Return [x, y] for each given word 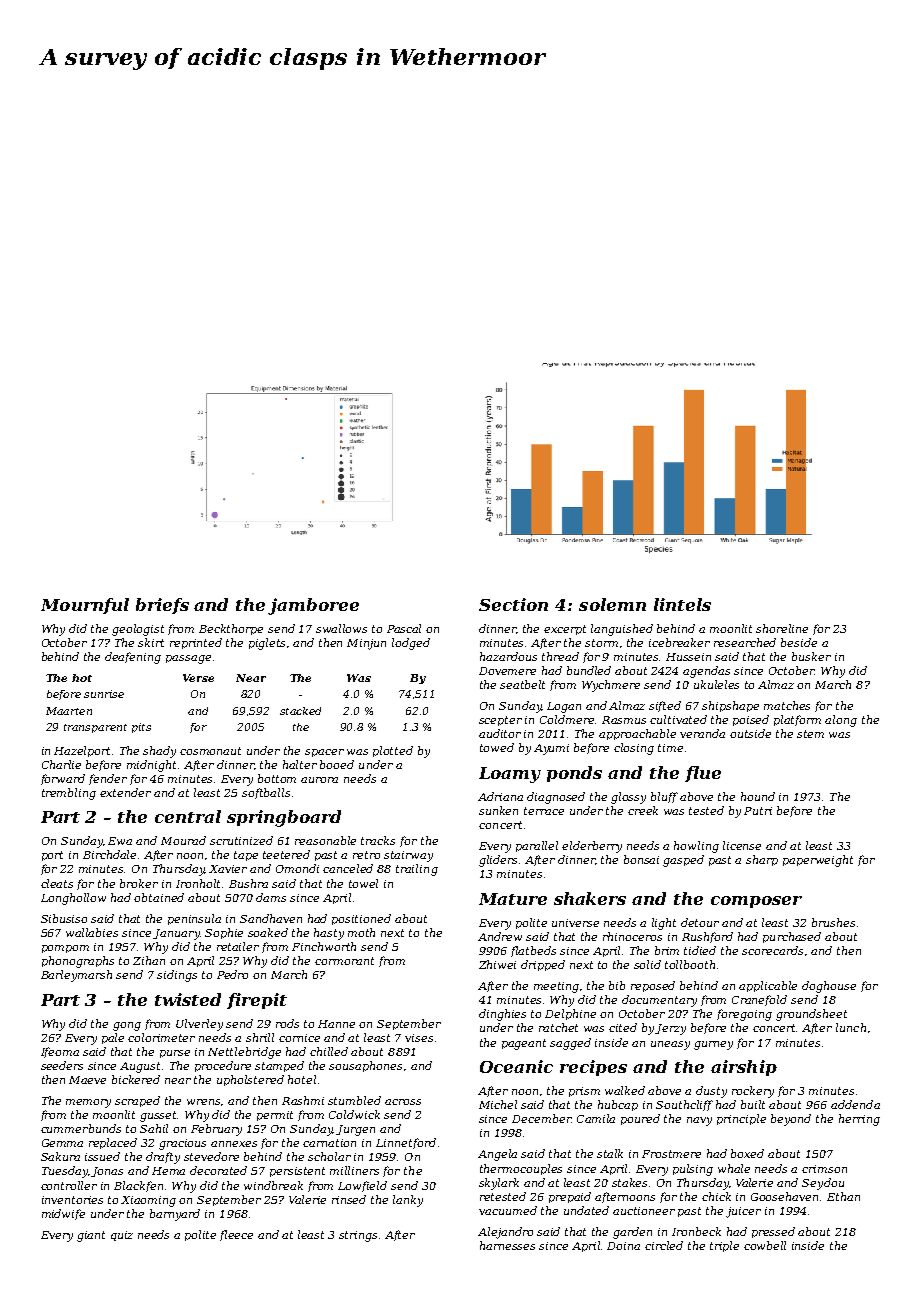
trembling [69, 794]
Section [513, 604]
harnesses [507, 1245]
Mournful [85, 606]
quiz [122, 1236]
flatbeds [533, 951]
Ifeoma [60, 1052]
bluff [664, 797]
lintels [682, 604]
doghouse [829, 987]
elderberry [592, 847]
